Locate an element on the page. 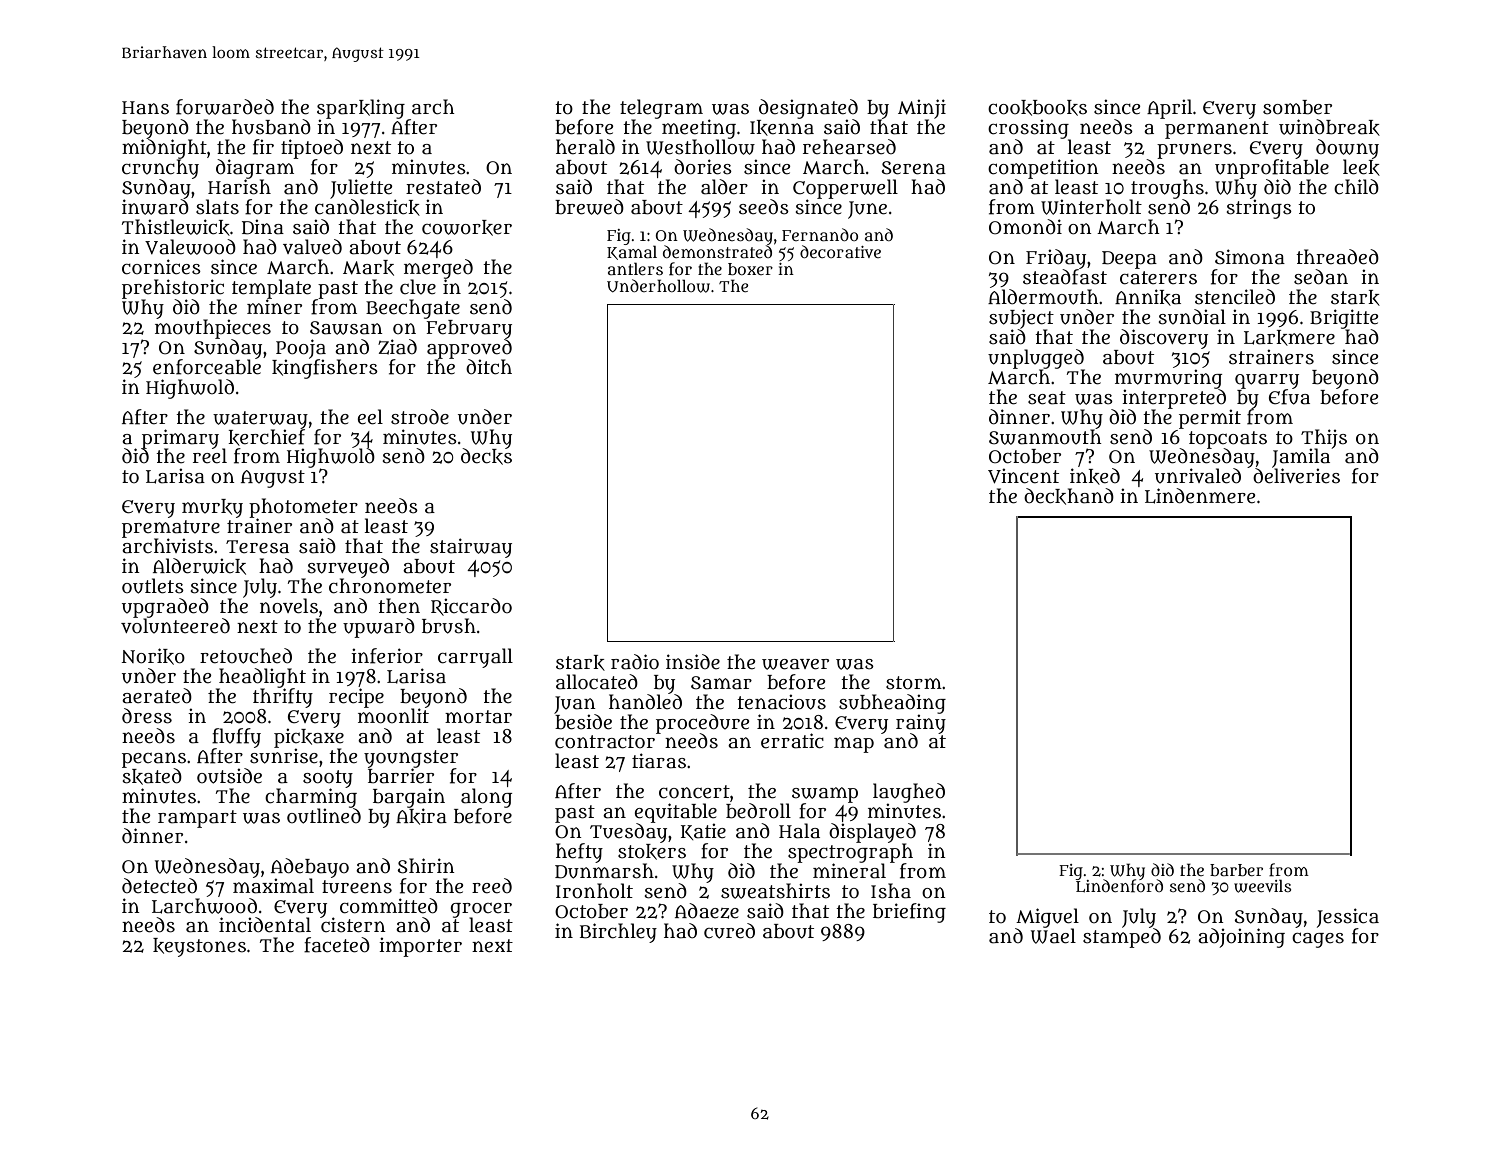 The image size is (1501, 1160). forwarded is located at coordinates (225, 107).
